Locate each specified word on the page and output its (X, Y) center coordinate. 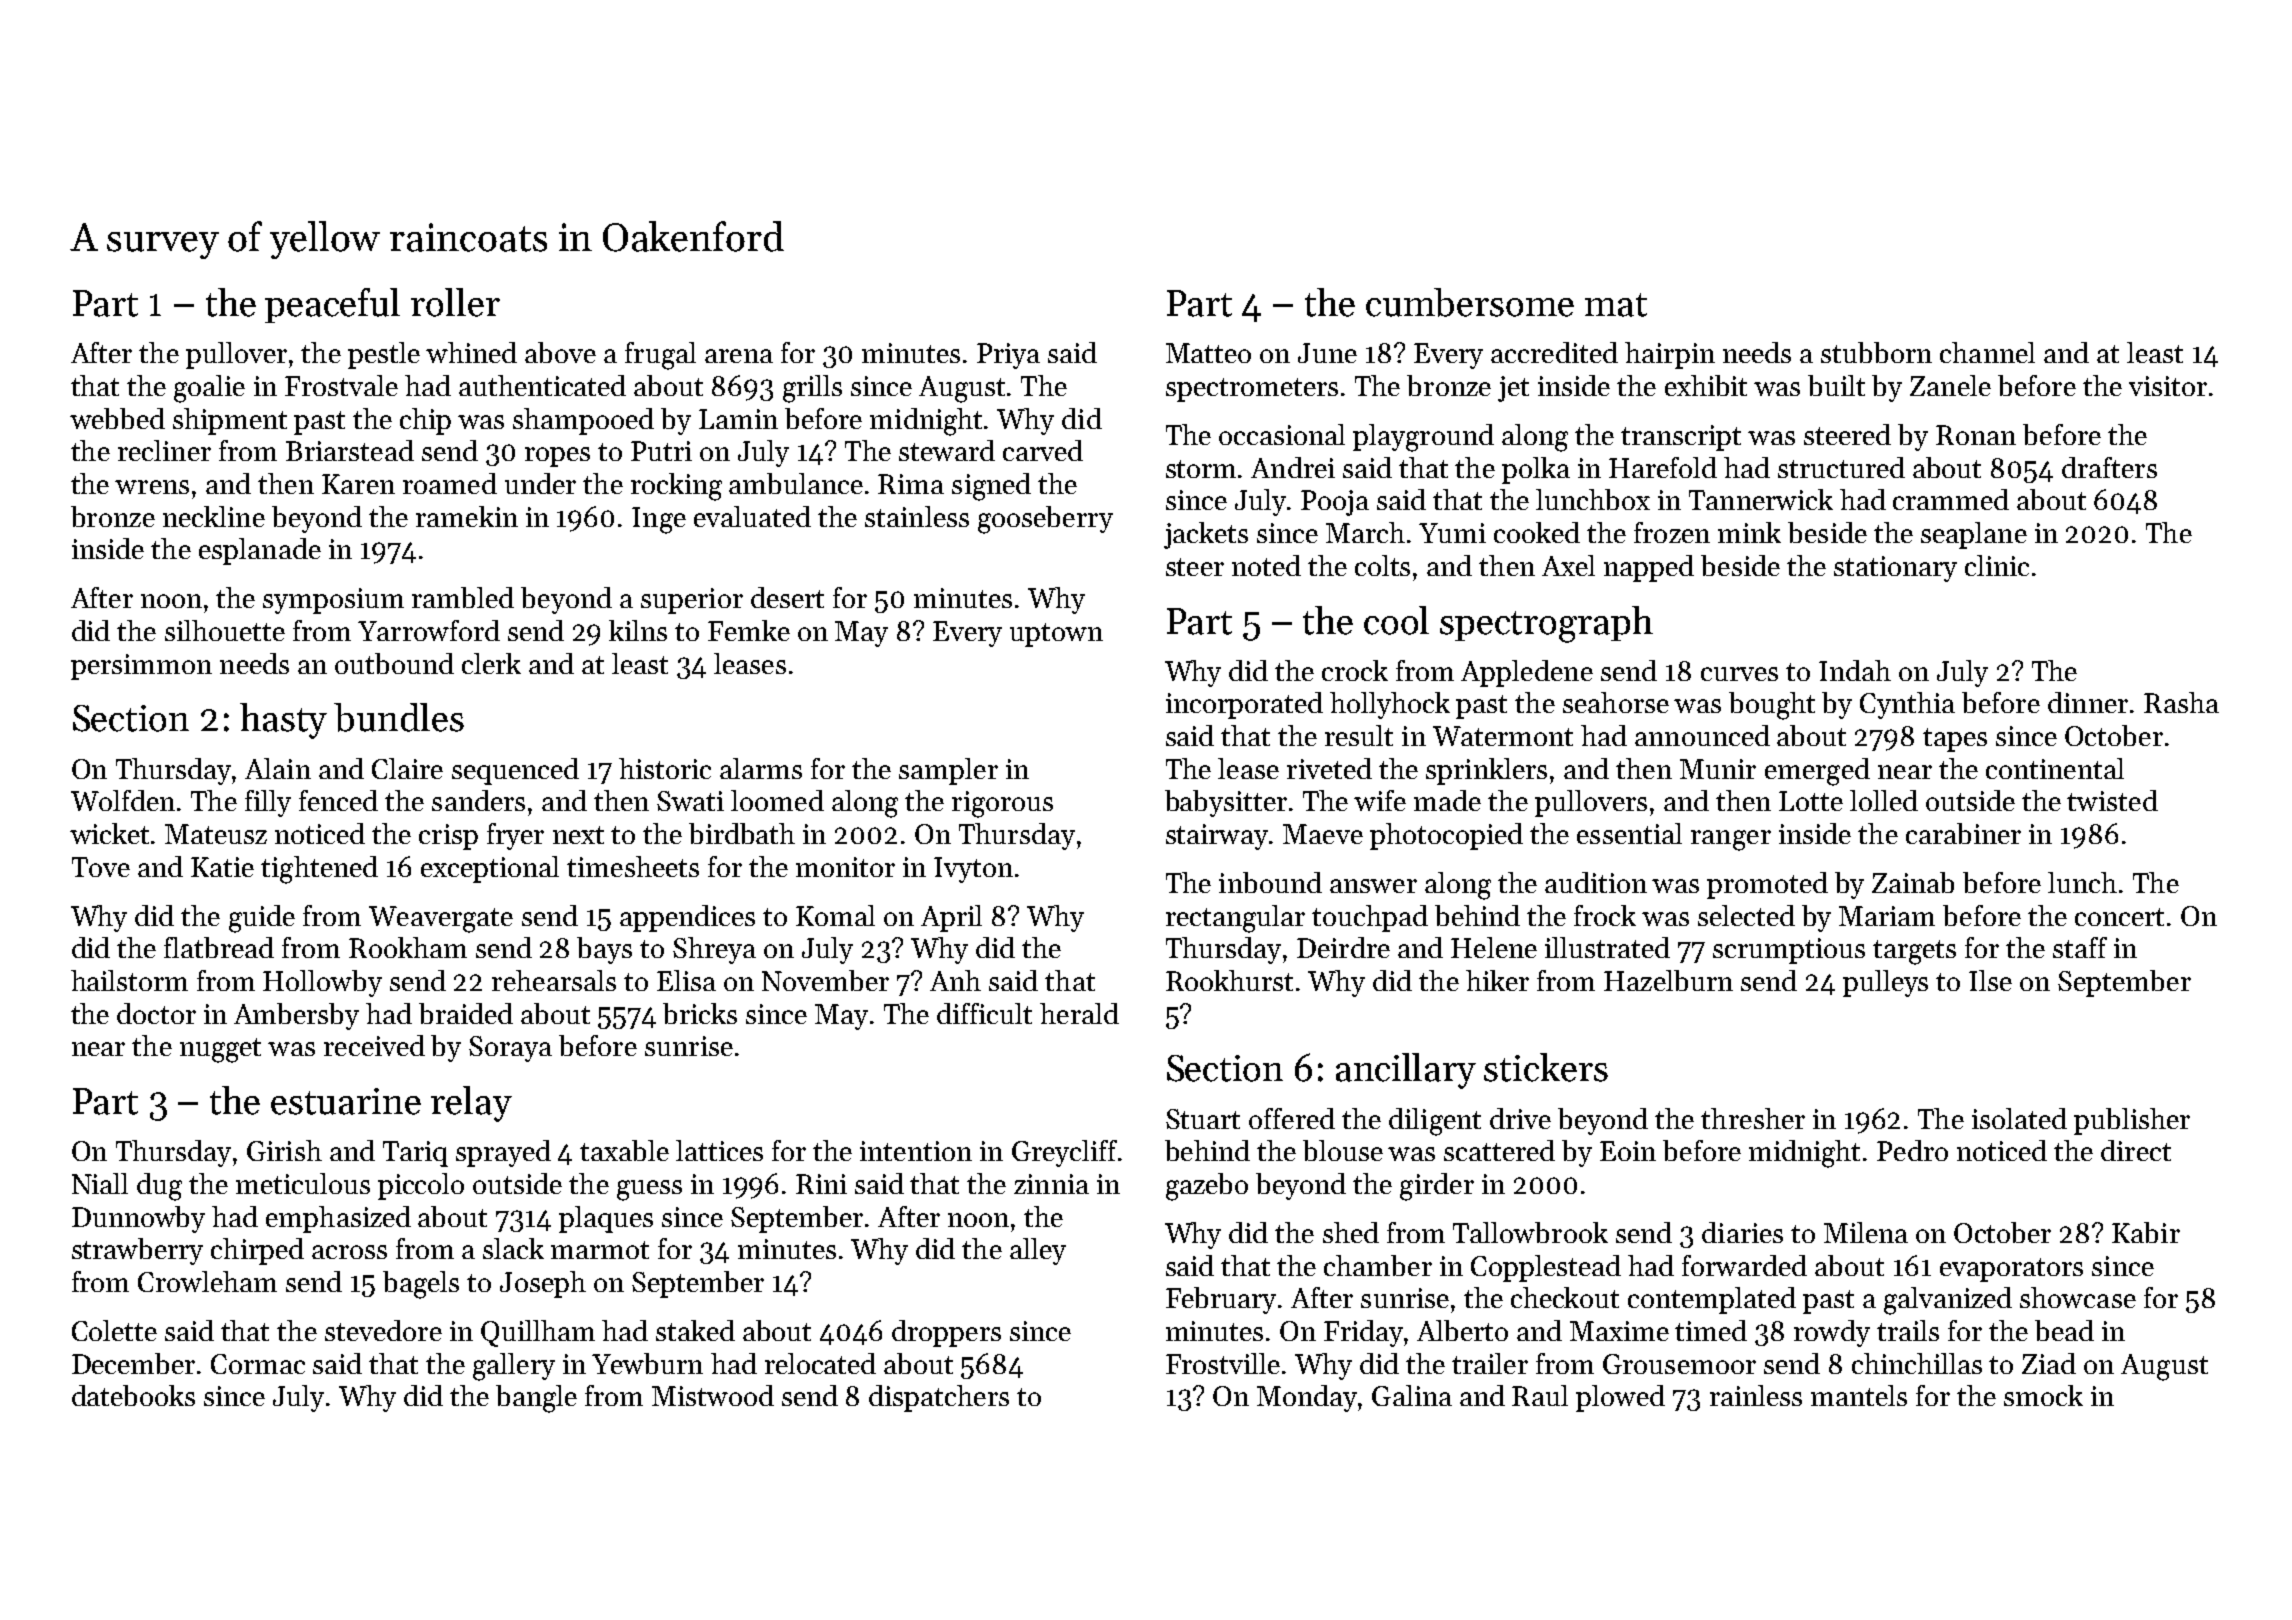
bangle (536, 1399)
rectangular (1235, 919)
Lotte (1811, 801)
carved (1043, 450)
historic (665, 768)
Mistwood (713, 1395)
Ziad (2049, 1363)
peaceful (332, 305)
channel (1987, 352)
